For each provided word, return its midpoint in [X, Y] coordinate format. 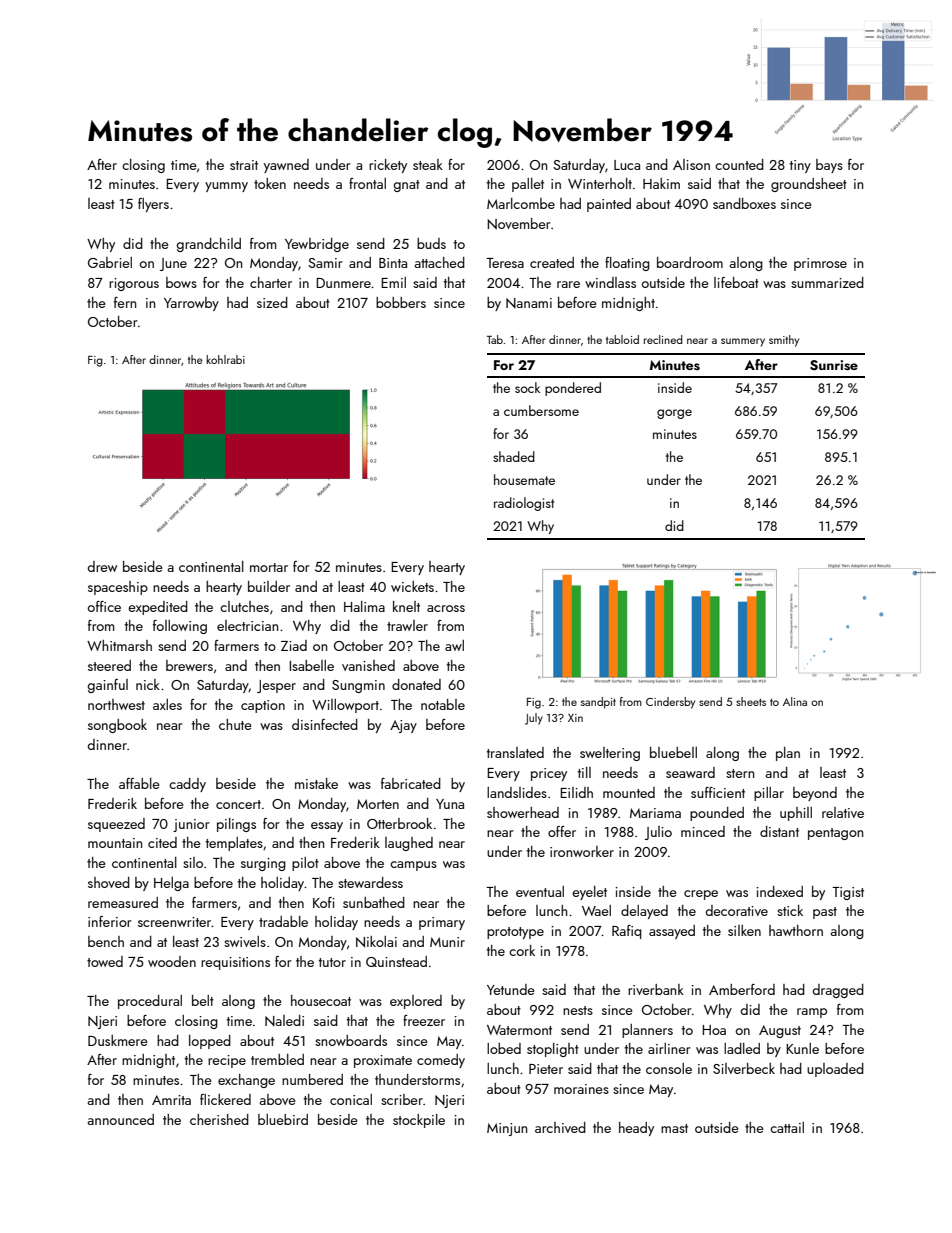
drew [102, 566]
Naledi [284, 1020]
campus [413, 866]
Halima [364, 606]
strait [244, 165]
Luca [627, 165]
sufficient [718, 792]
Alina [795, 701]
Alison [691, 164]
